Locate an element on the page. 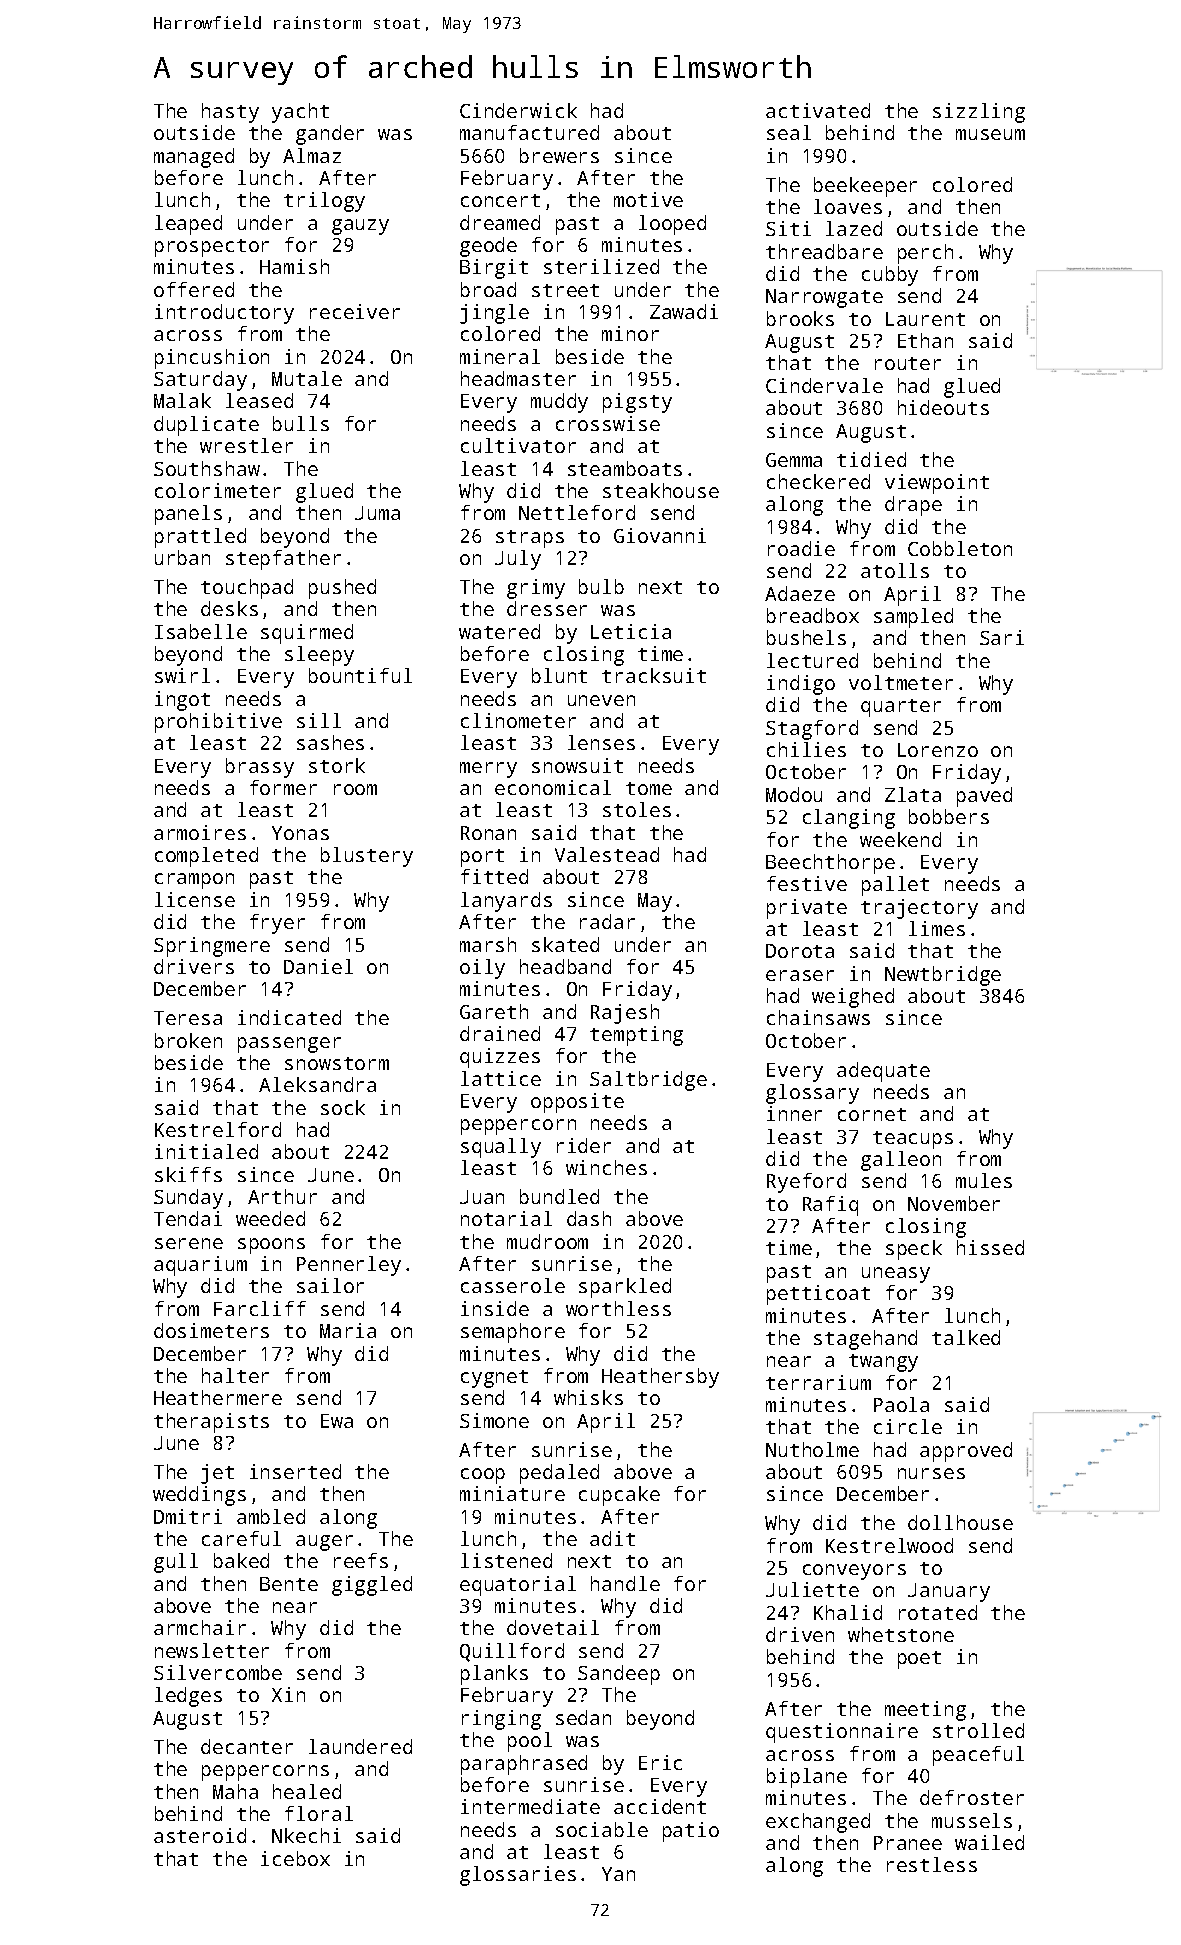 The width and height of the document is (1181, 1945). squally is located at coordinates (501, 1148).
